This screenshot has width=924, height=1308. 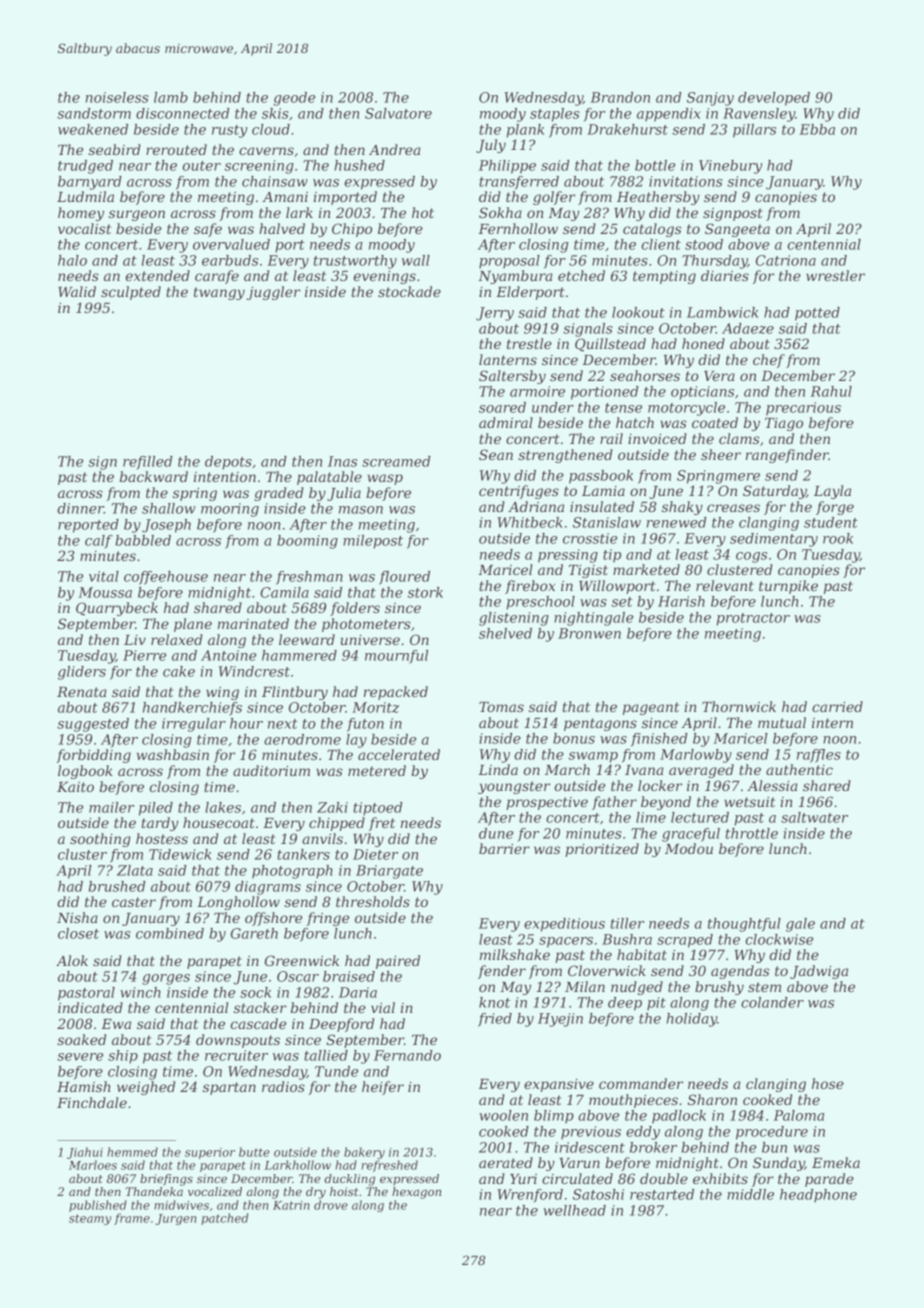 What do you see at coordinates (600, 724) in the screenshot?
I see `pentagons` at bounding box center [600, 724].
